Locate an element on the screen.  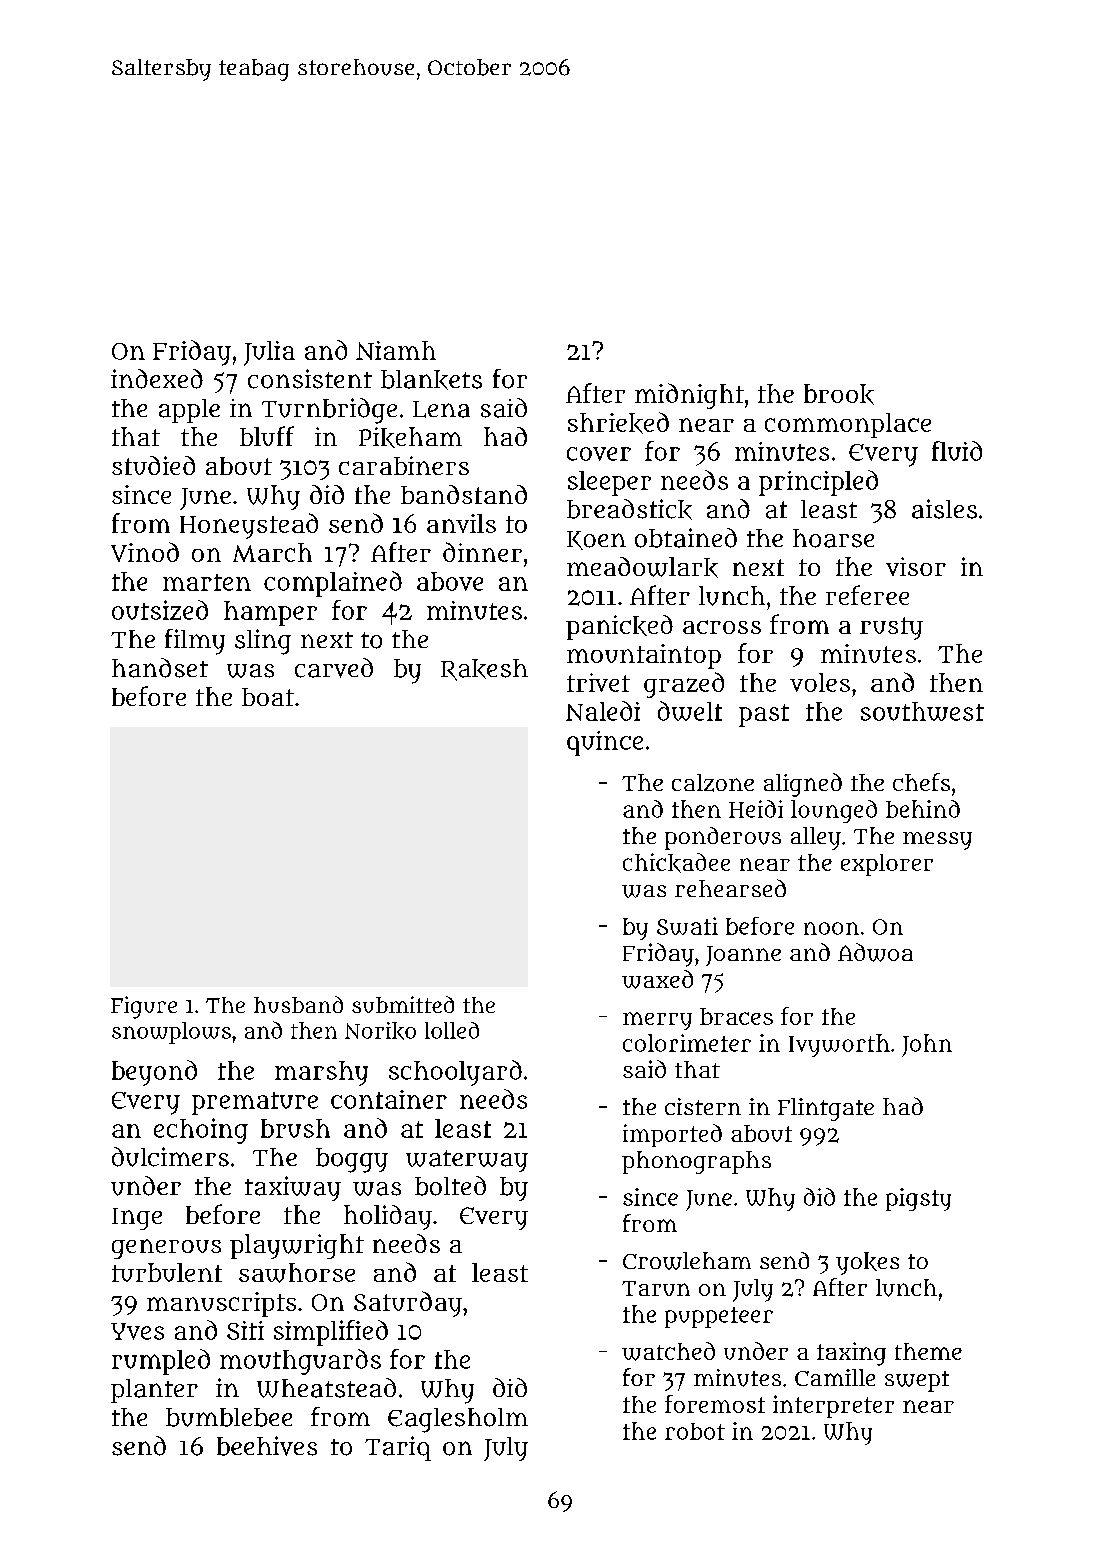
Eaglesholm is located at coordinates (458, 1420).
